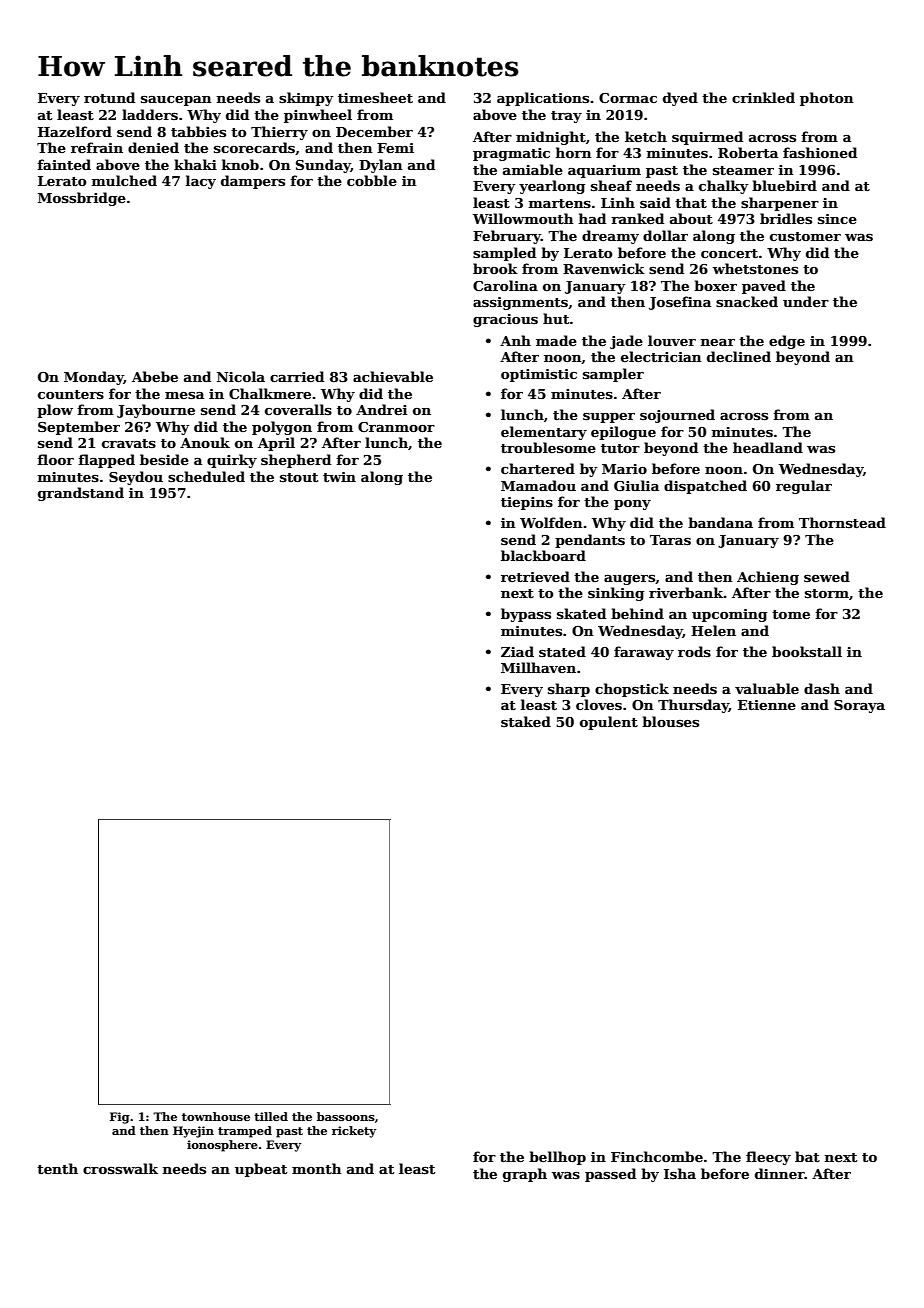  Describe the element at coordinates (724, 187) in the document. I see `chalky` at that location.
